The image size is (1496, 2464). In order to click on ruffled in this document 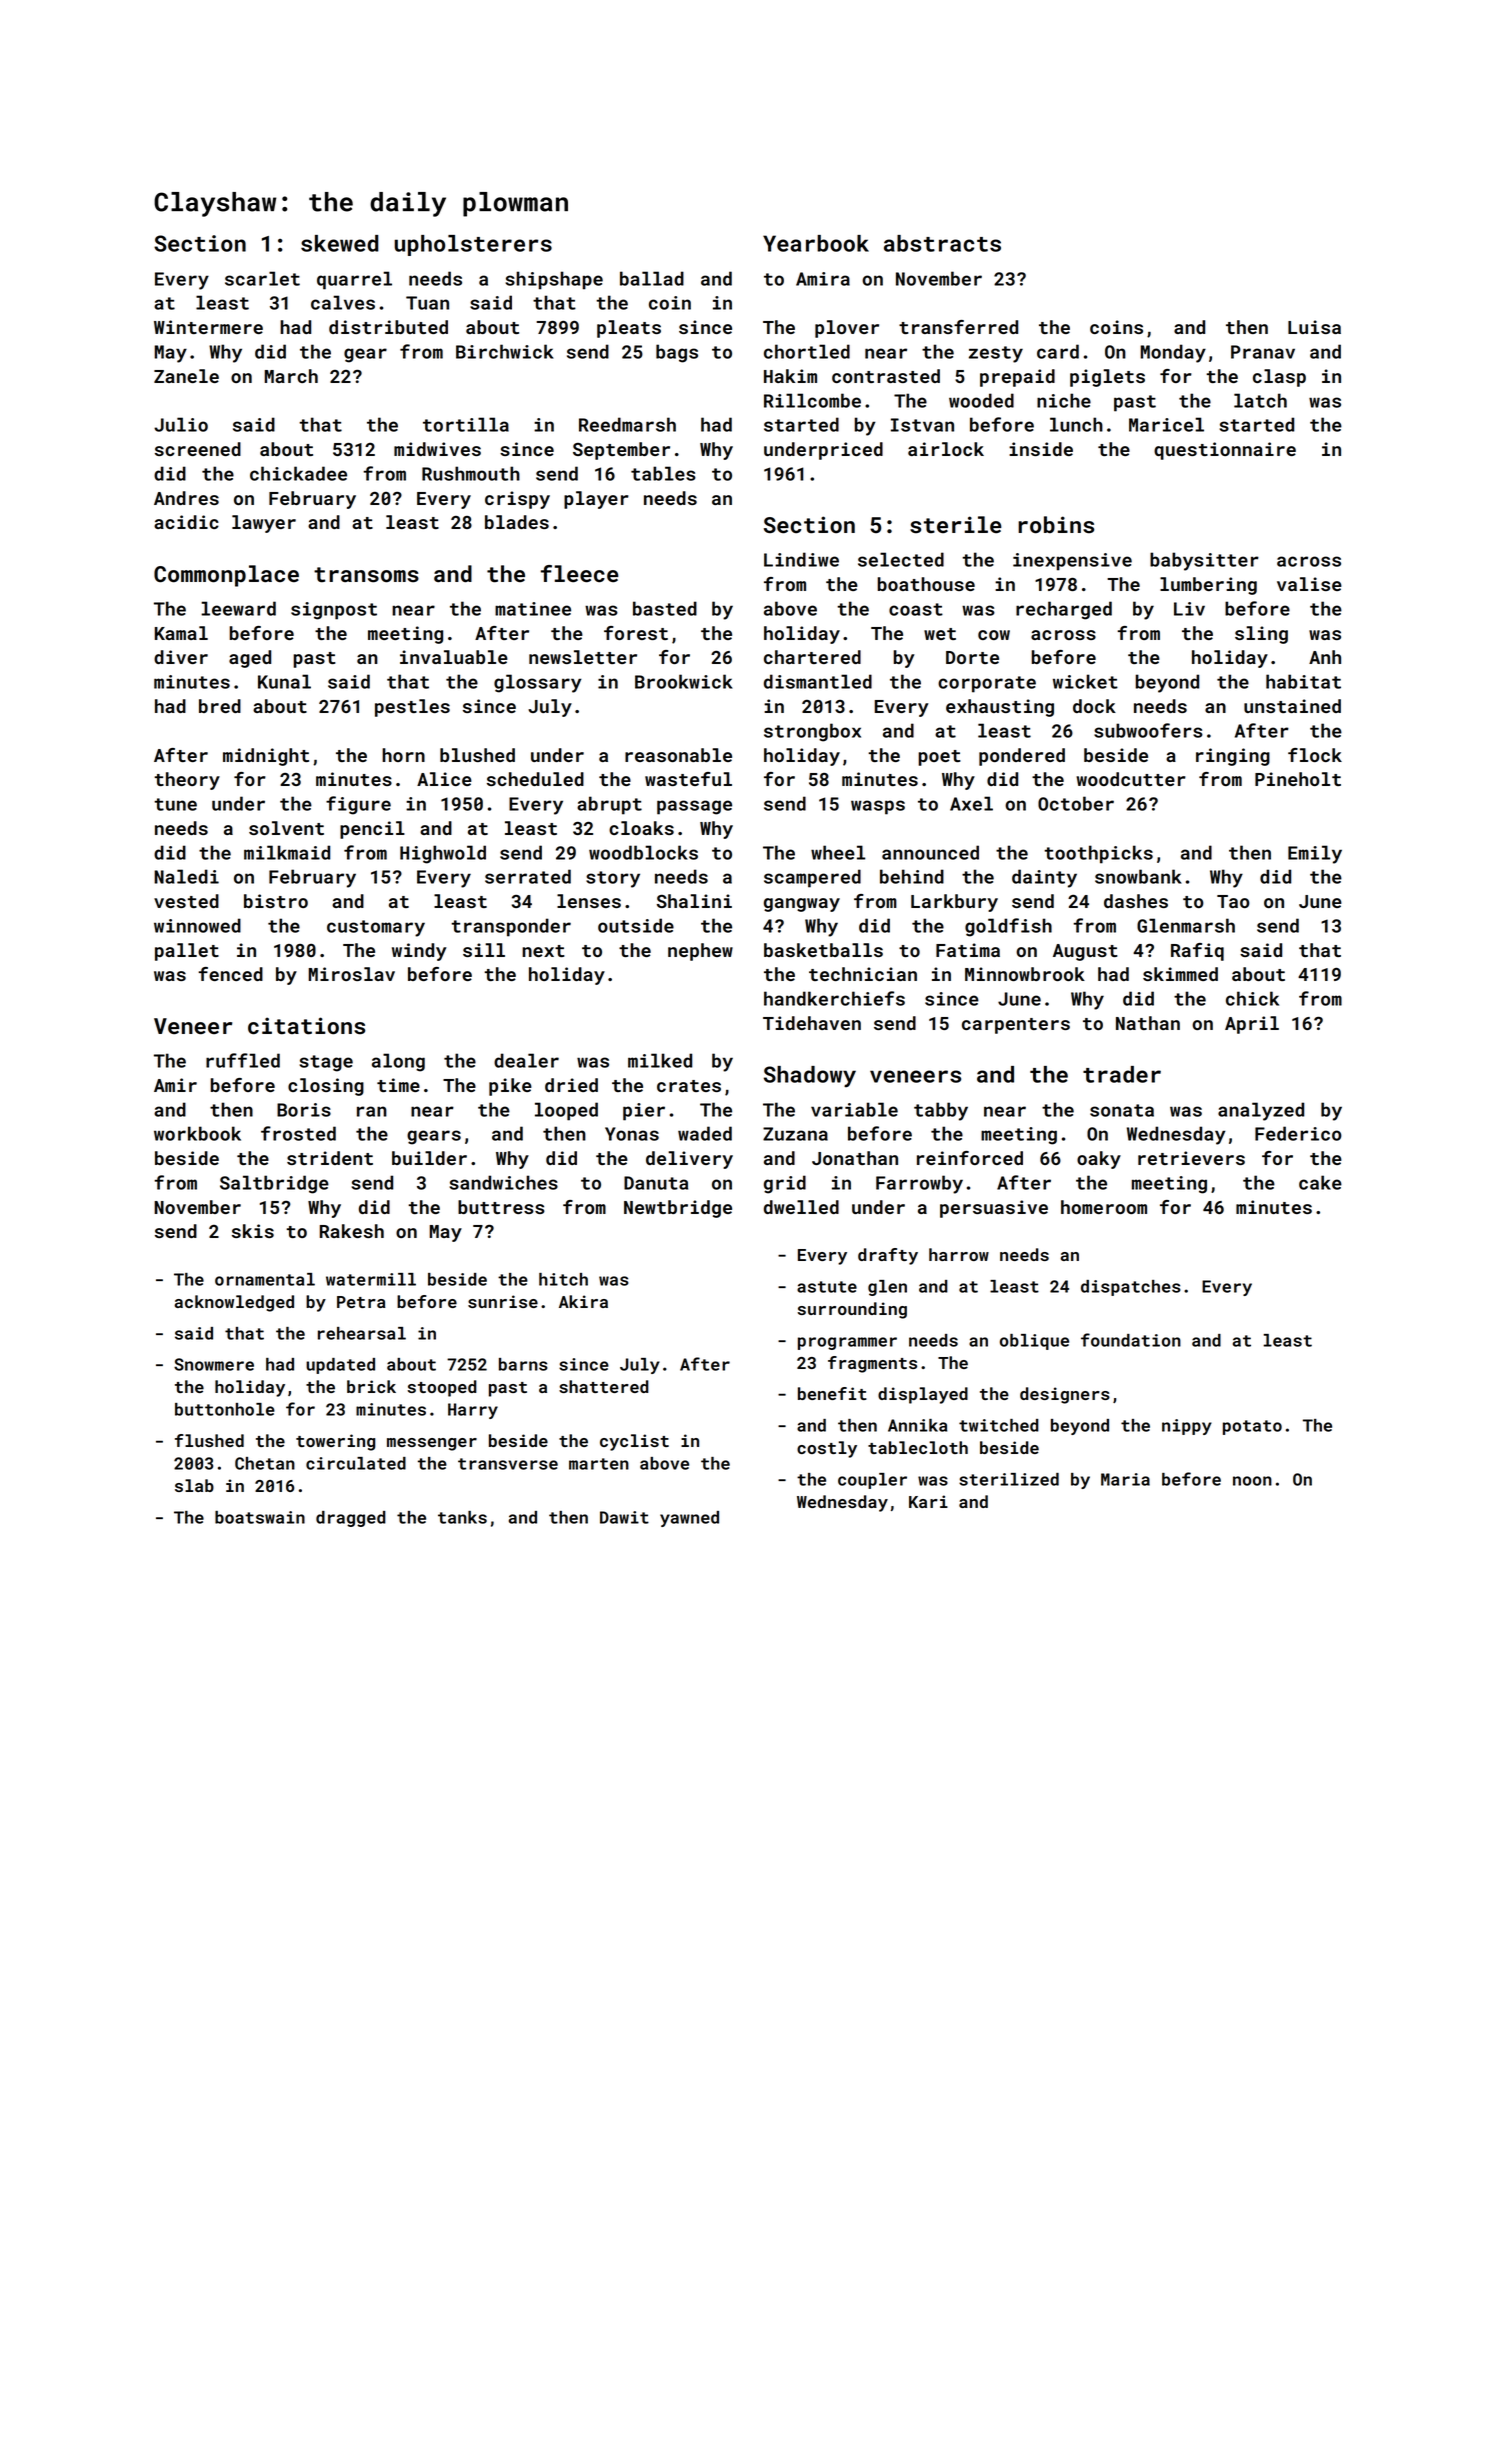, I will do `click(243, 1060)`.
